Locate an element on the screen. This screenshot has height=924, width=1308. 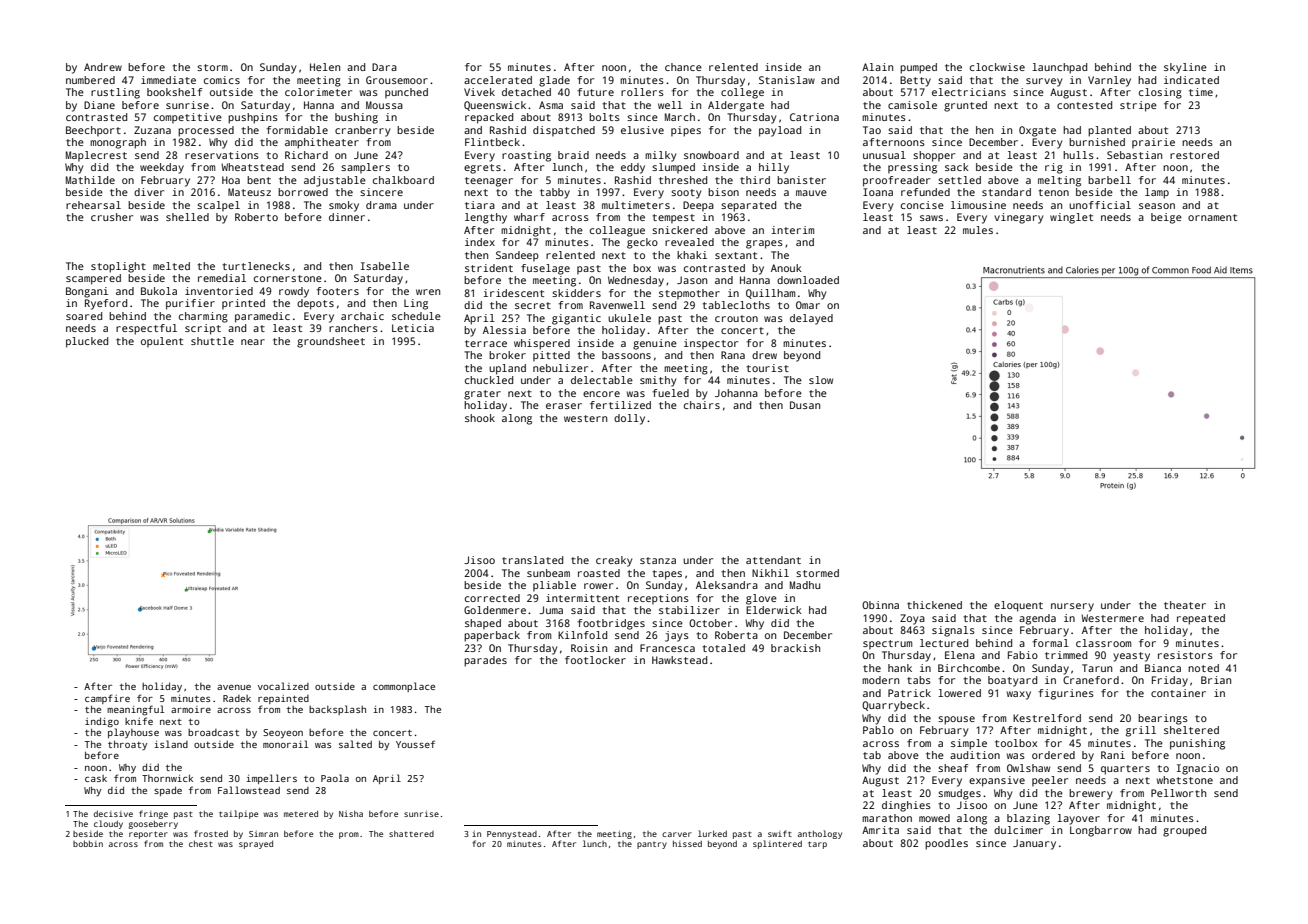
Zuzana is located at coordinates (152, 130).
